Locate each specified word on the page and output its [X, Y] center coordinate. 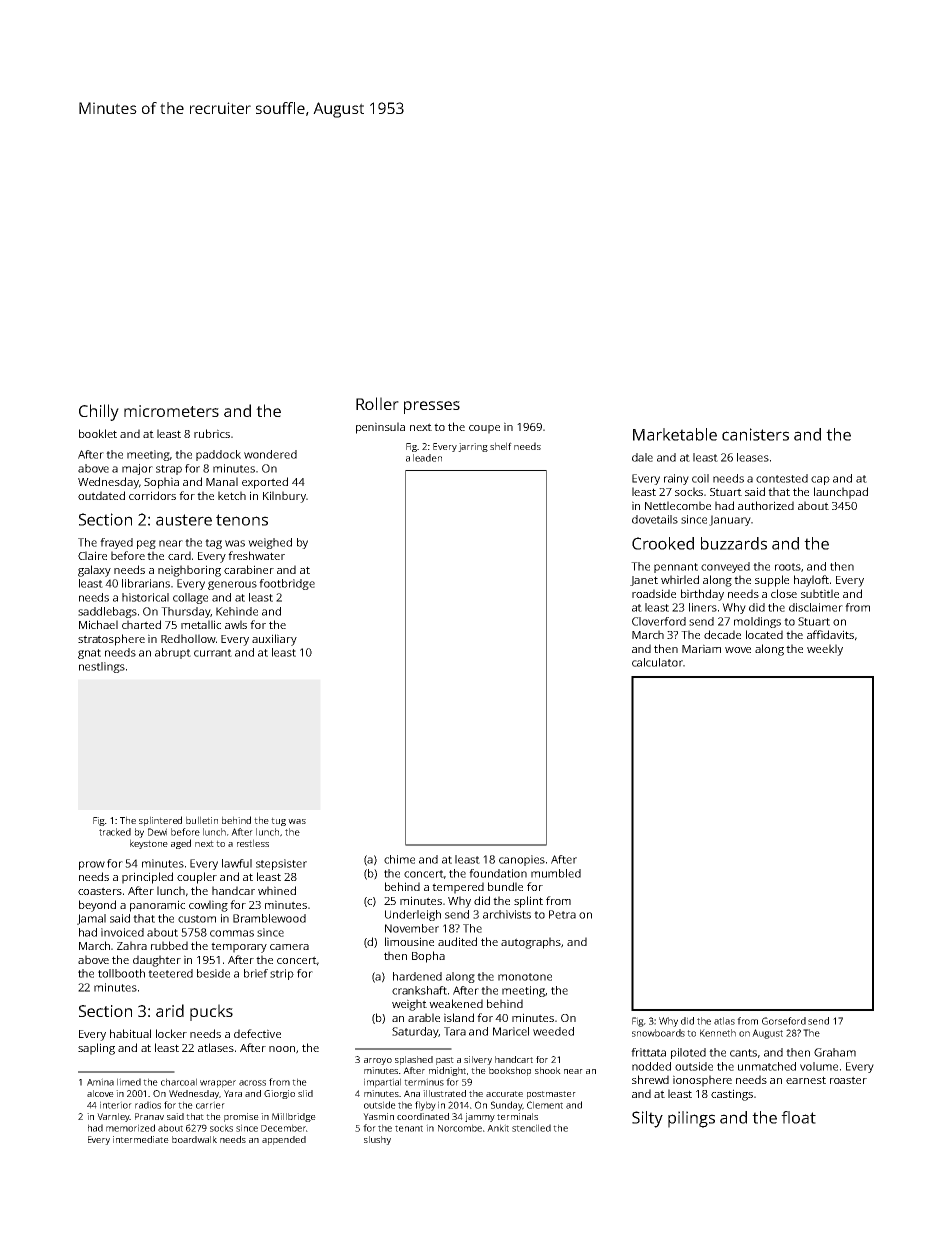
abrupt [173, 653]
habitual [130, 1033]
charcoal [179, 1082]
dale [642, 457]
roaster [848, 1080]
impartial [382, 1083]
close [784, 593]
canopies [522, 860]
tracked [115, 832]
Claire [92, 555]
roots [788, 567]
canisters [755, 434]
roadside [654, 593]
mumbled [556, 873]
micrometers [171, 411]
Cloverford [659, 621]
